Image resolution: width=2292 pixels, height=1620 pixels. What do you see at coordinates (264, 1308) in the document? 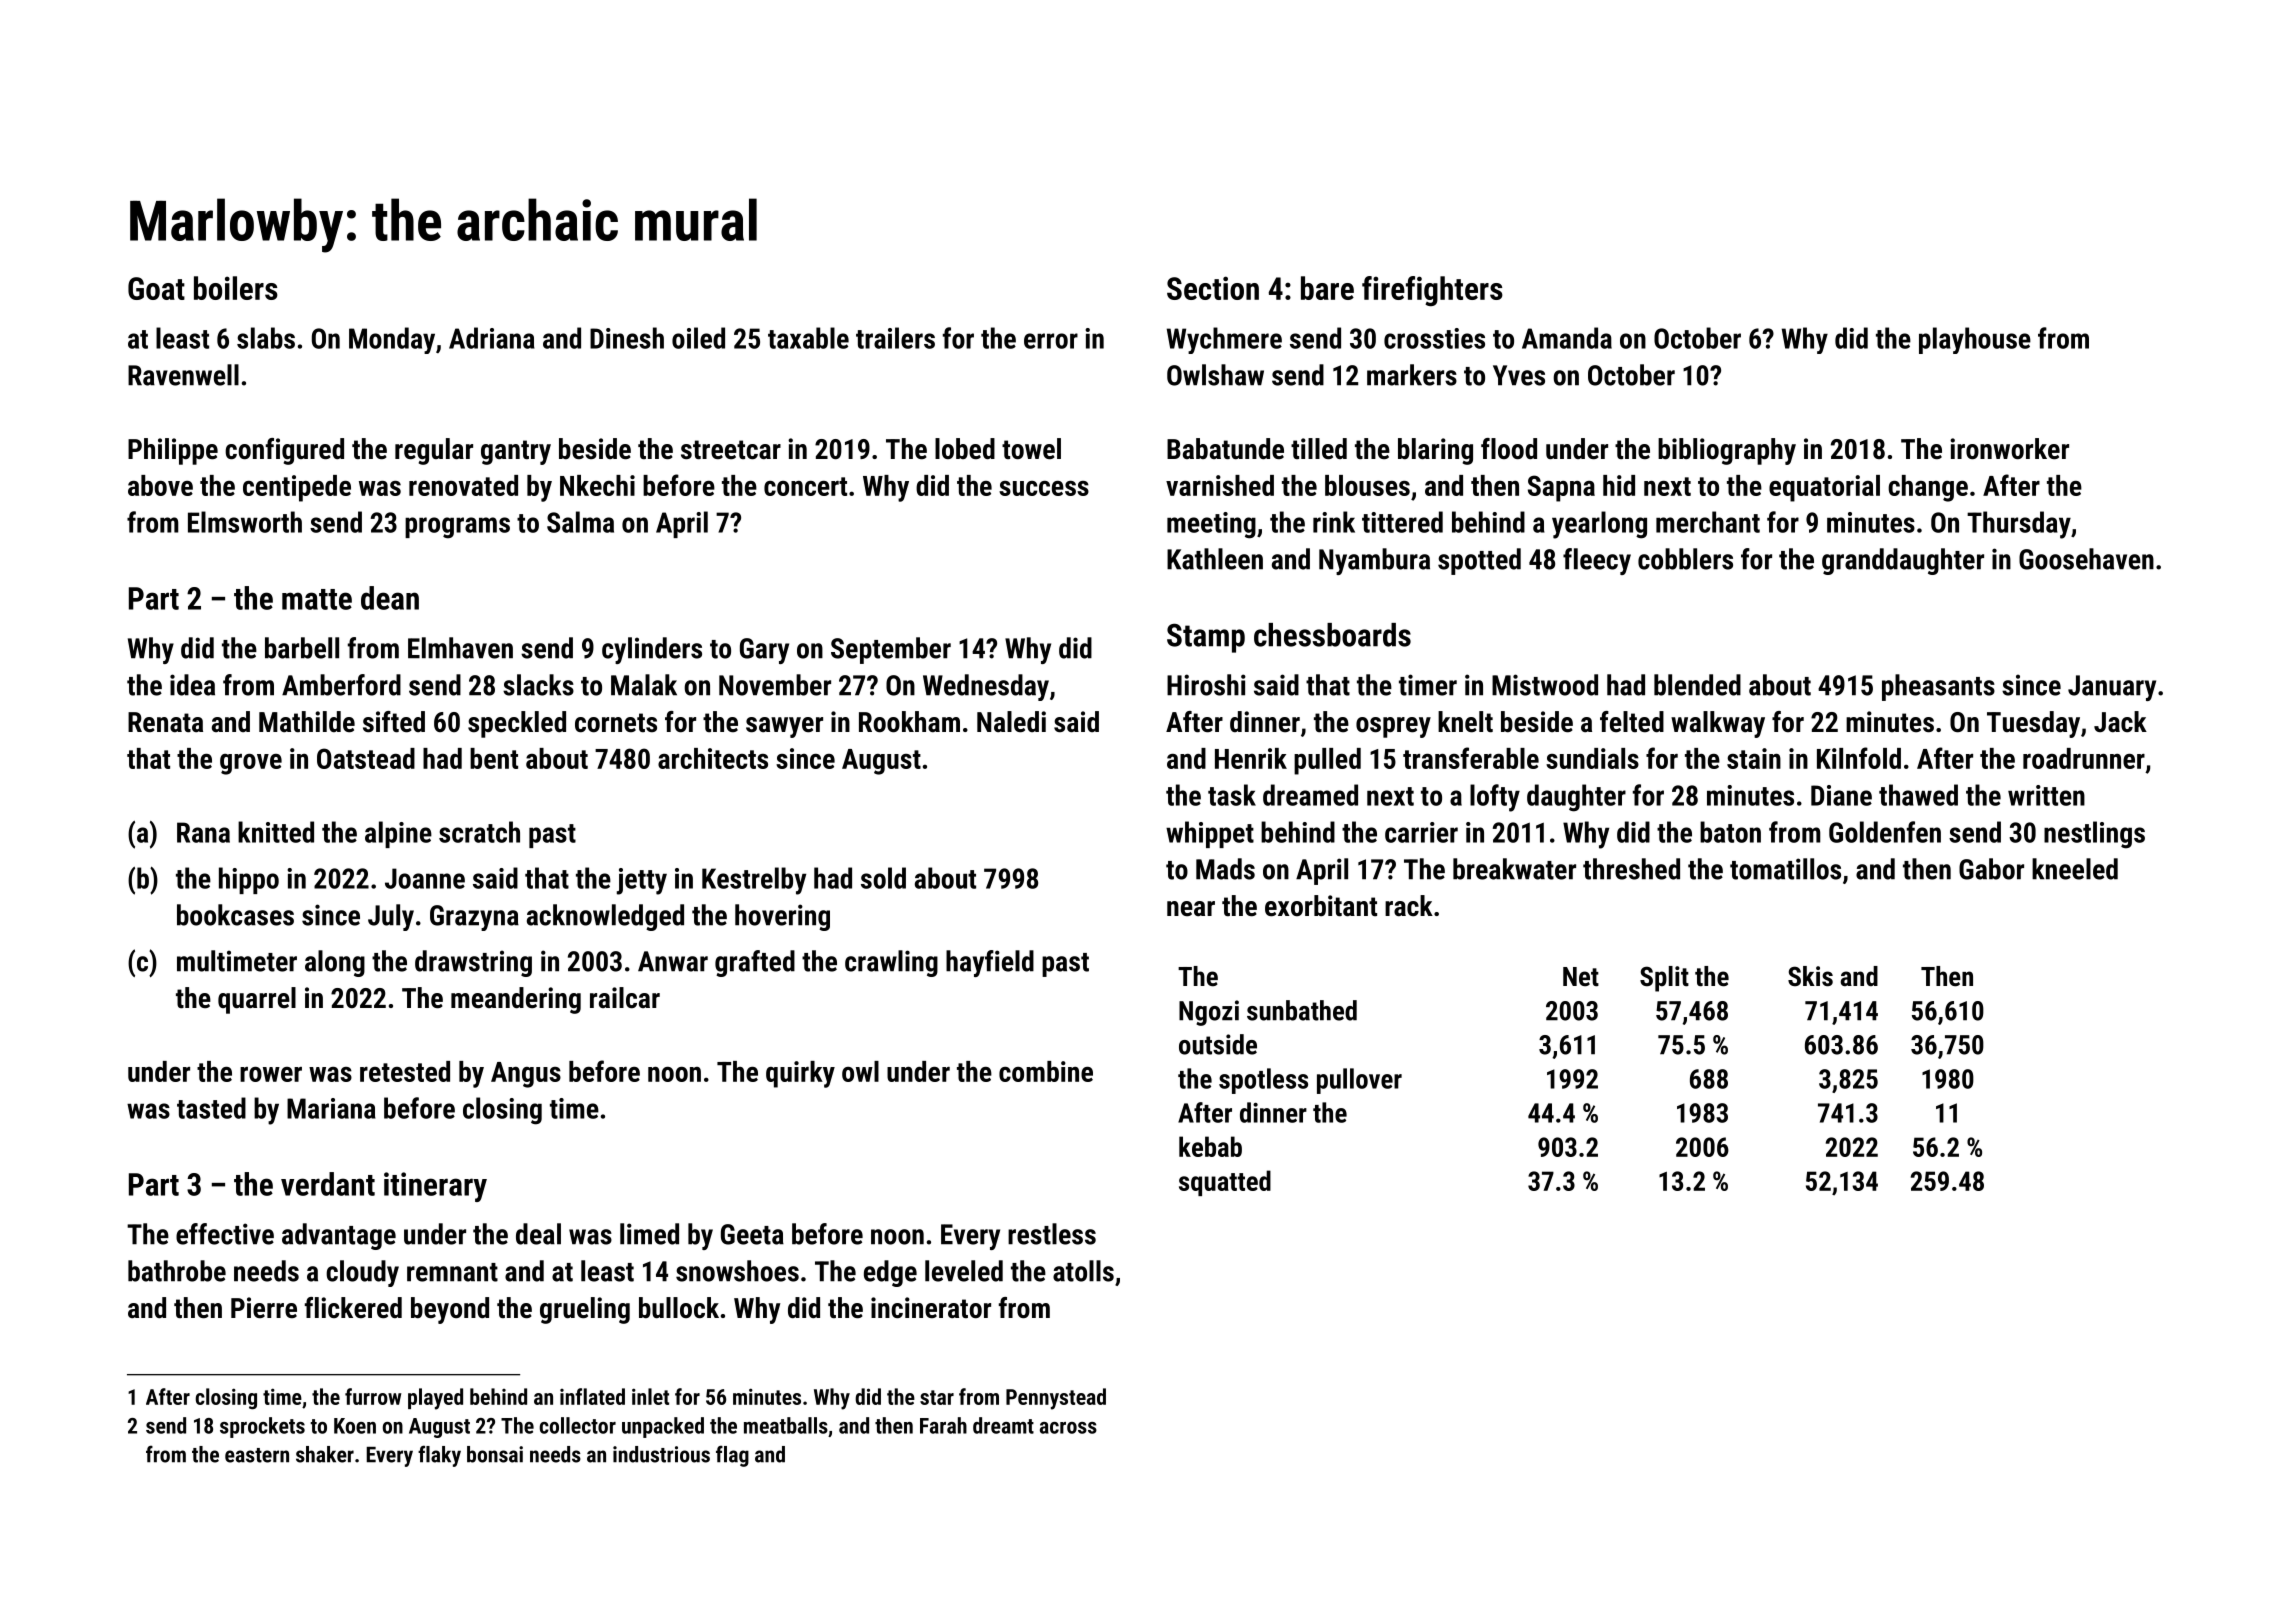
I see `Pierre` at bounding box center [264, 1308].
